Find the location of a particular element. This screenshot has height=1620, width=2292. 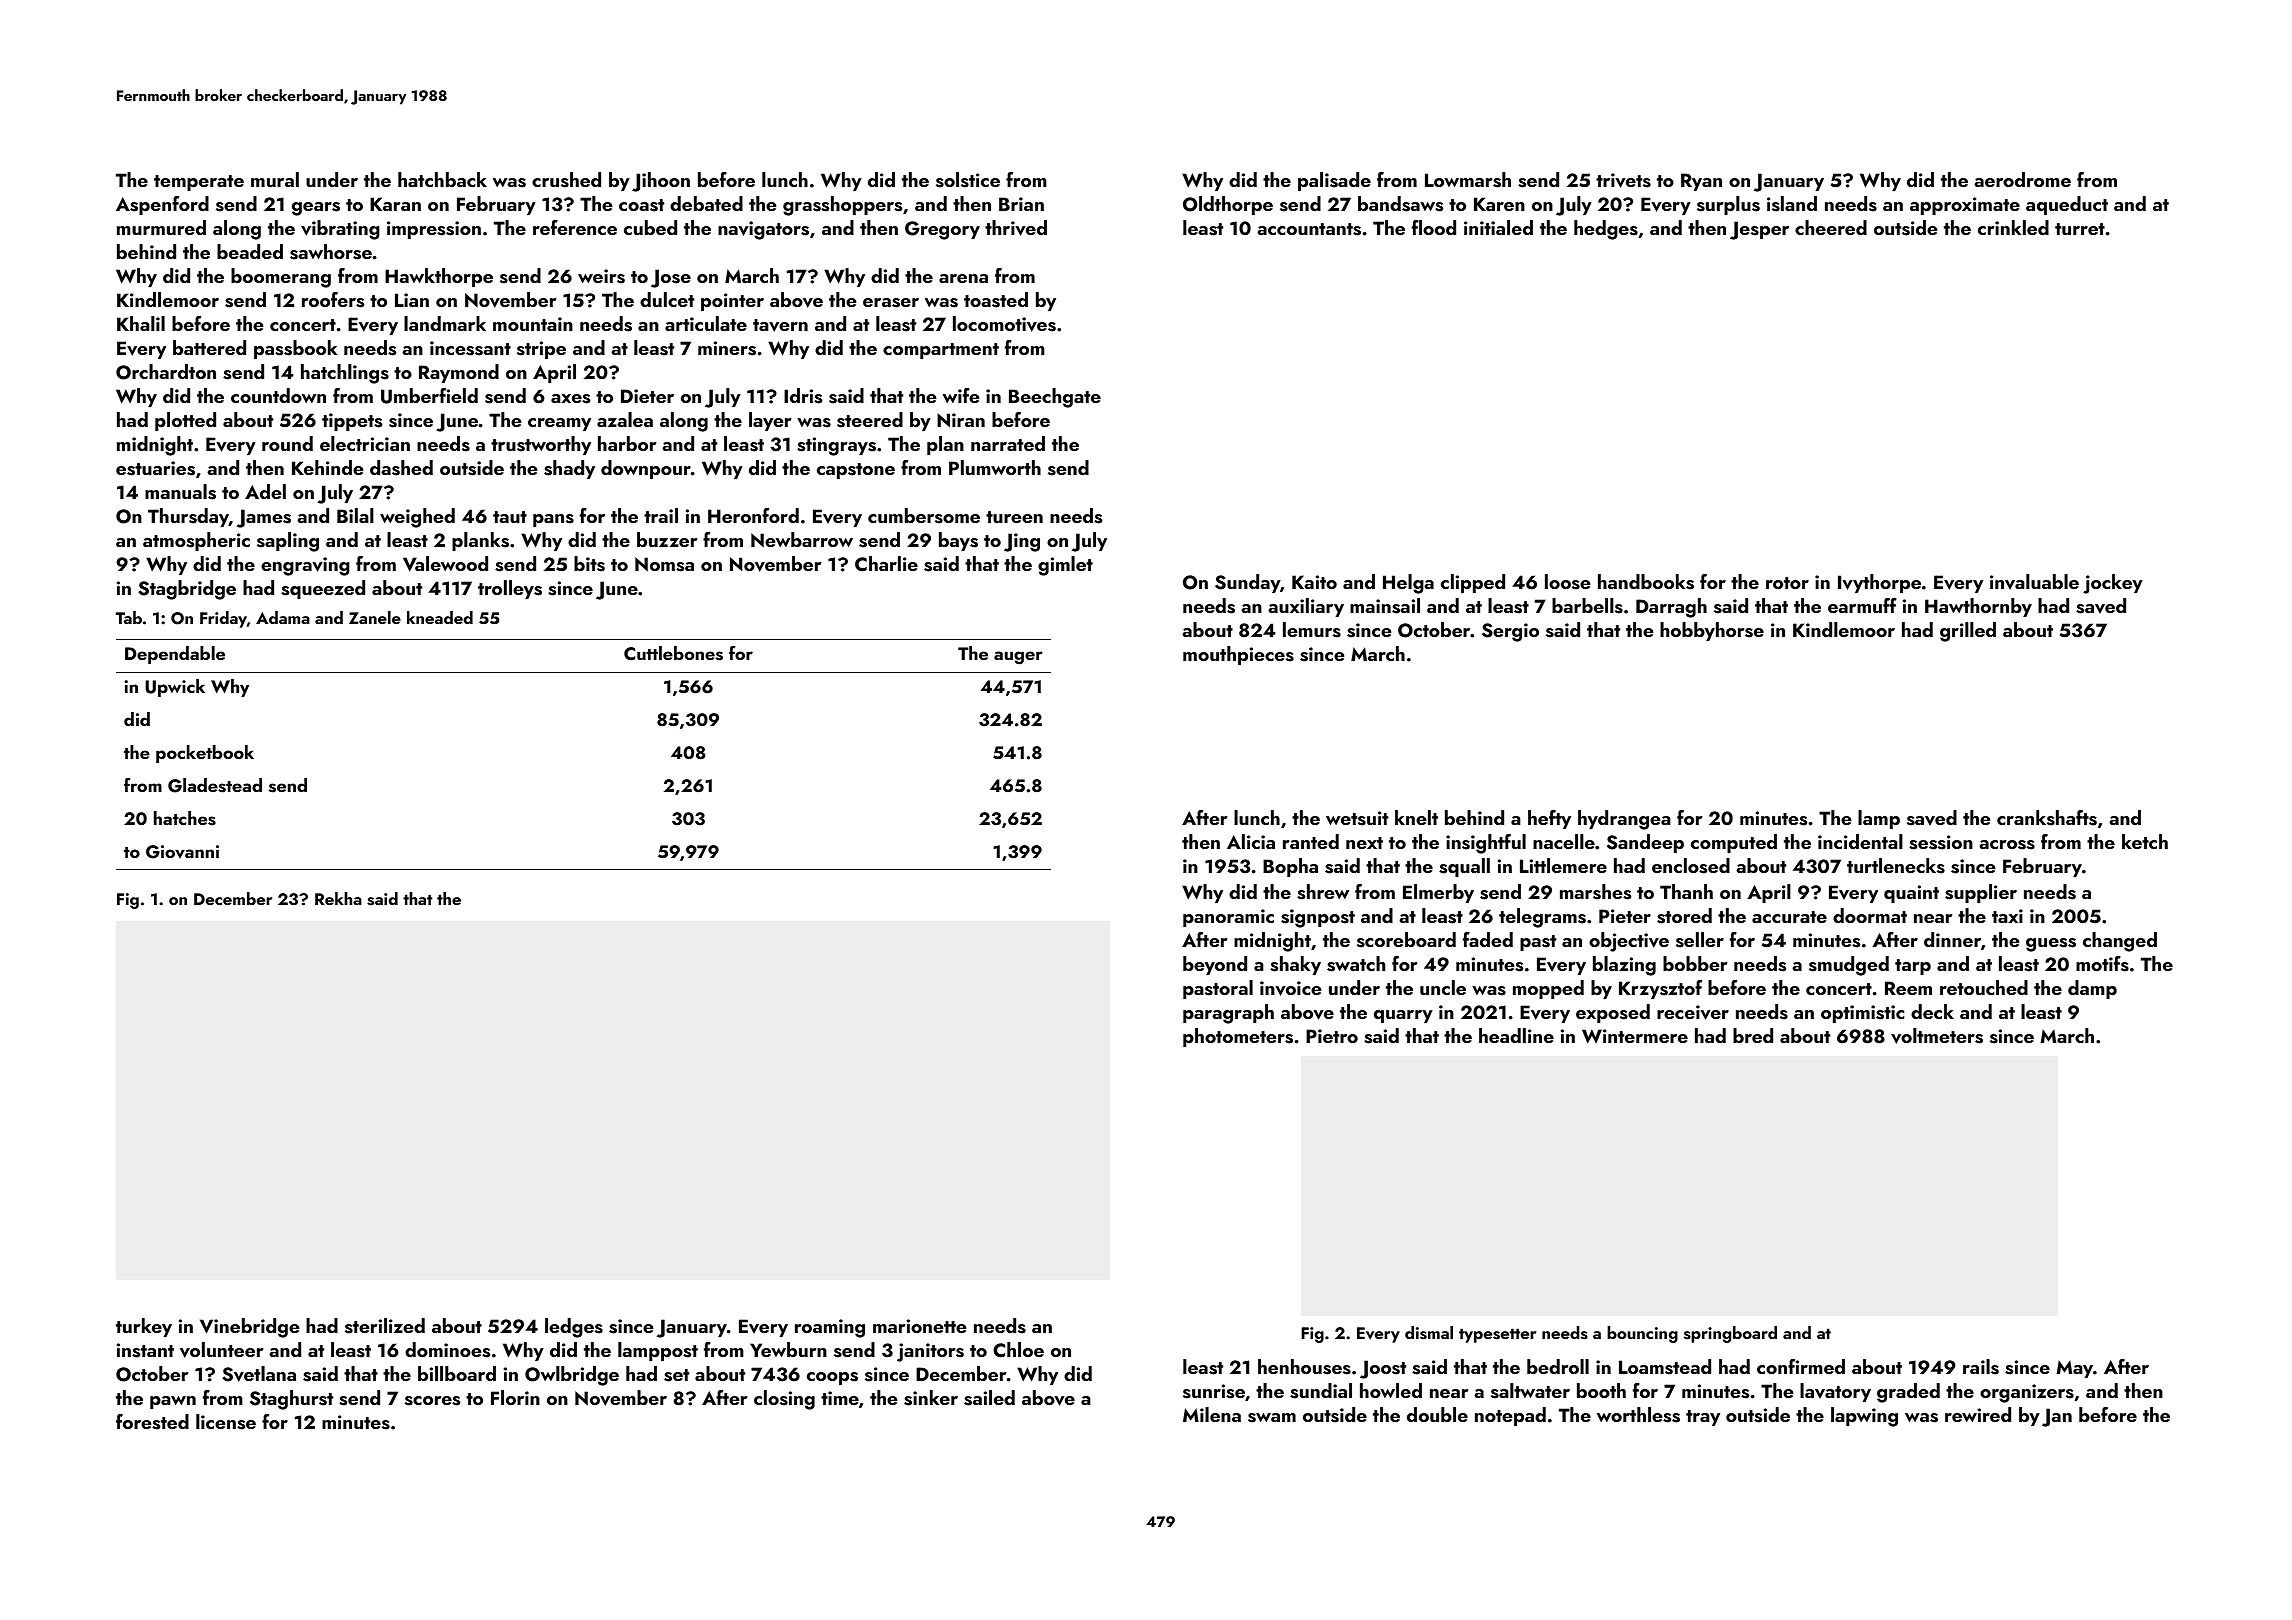

gimlet is located at coordinates (1065, 566).
